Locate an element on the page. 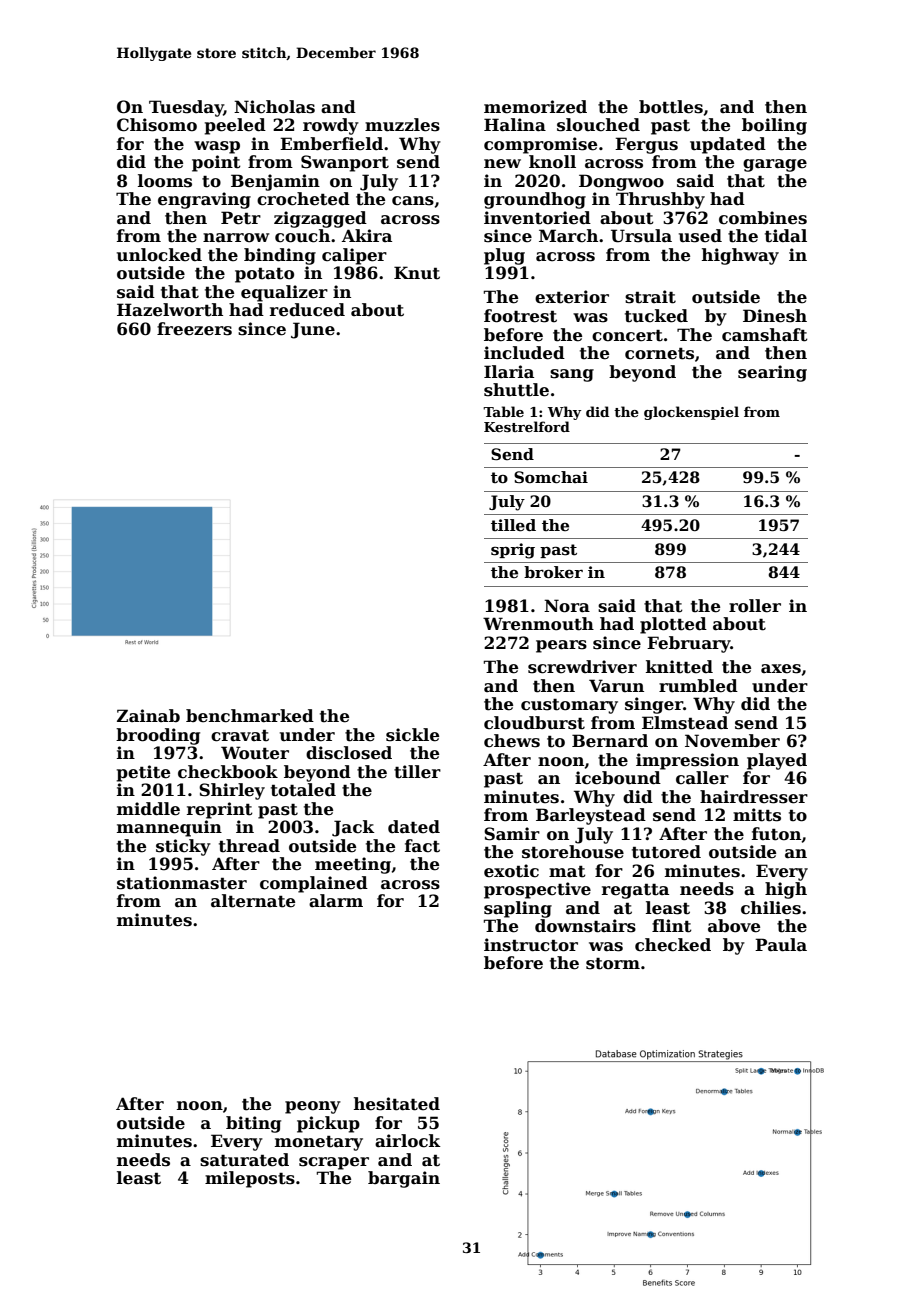 The height and width of the page is (1314, 924). shuttle is located at coordinates (516, 390).
